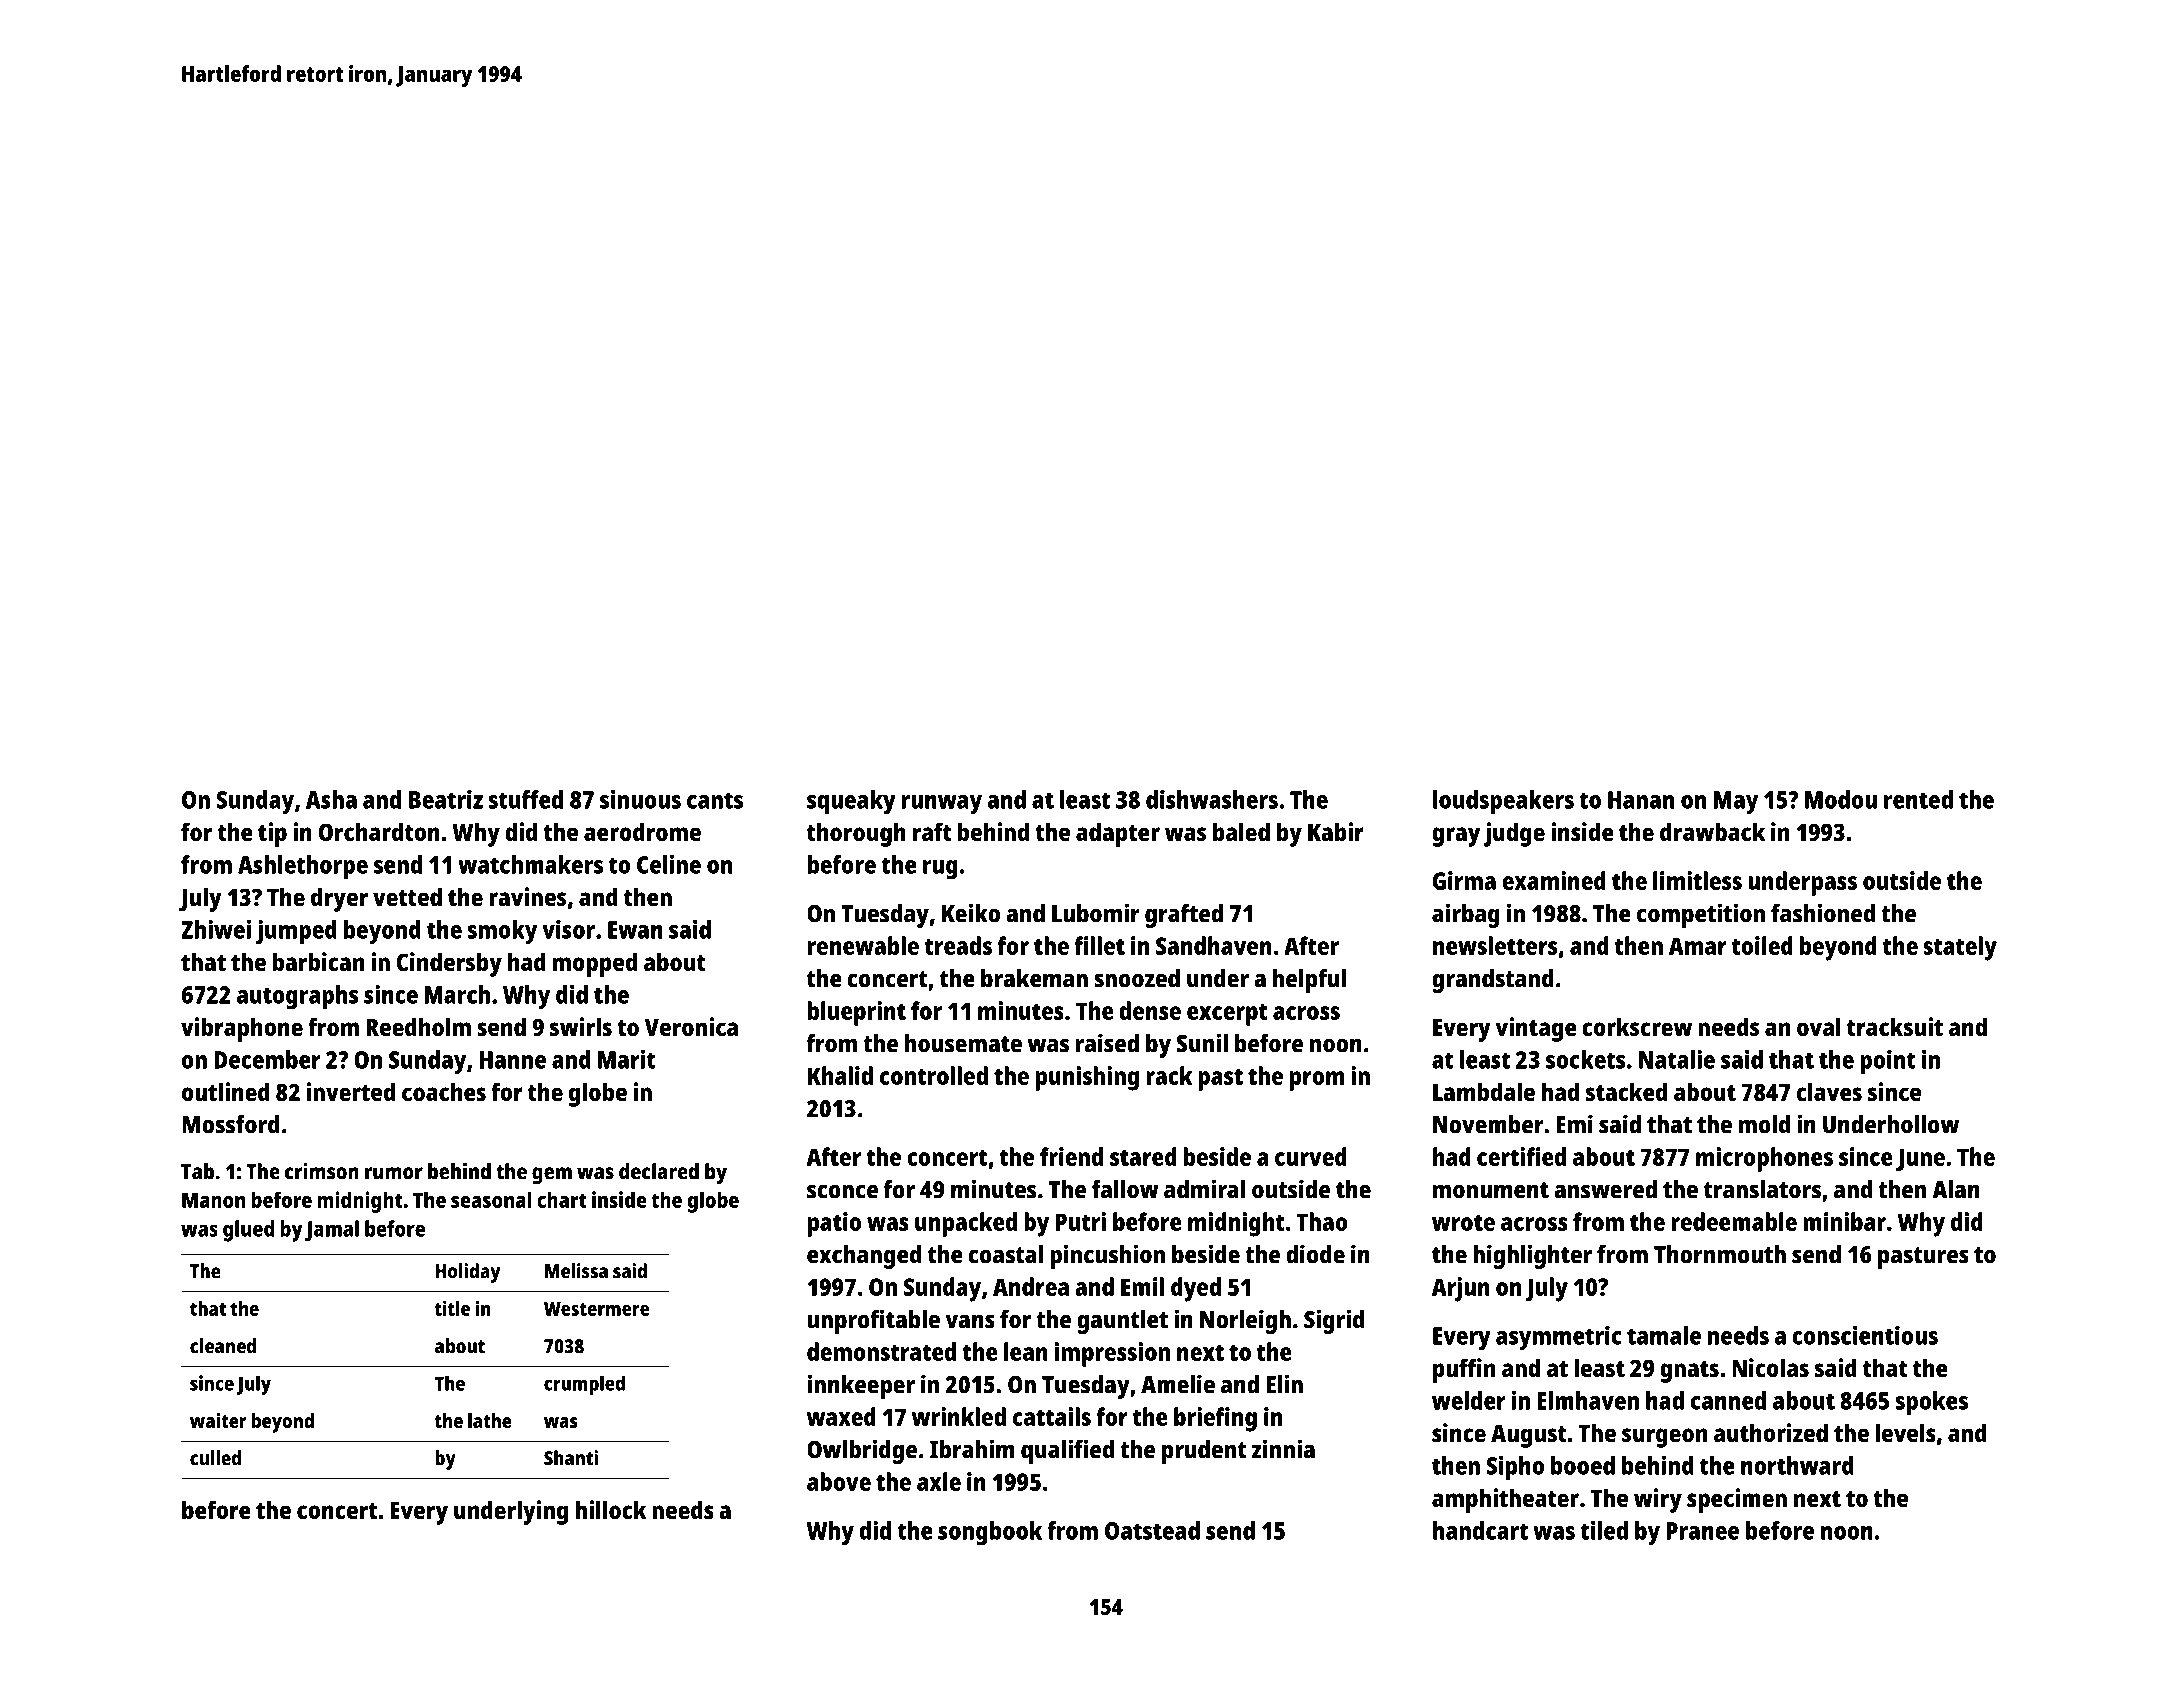 This screenshot has width=2178, height=1683. What do you see at coordinates (231, 1124) in the screenshot?
I see `Mossford` at bounding box center [231, 1124].
